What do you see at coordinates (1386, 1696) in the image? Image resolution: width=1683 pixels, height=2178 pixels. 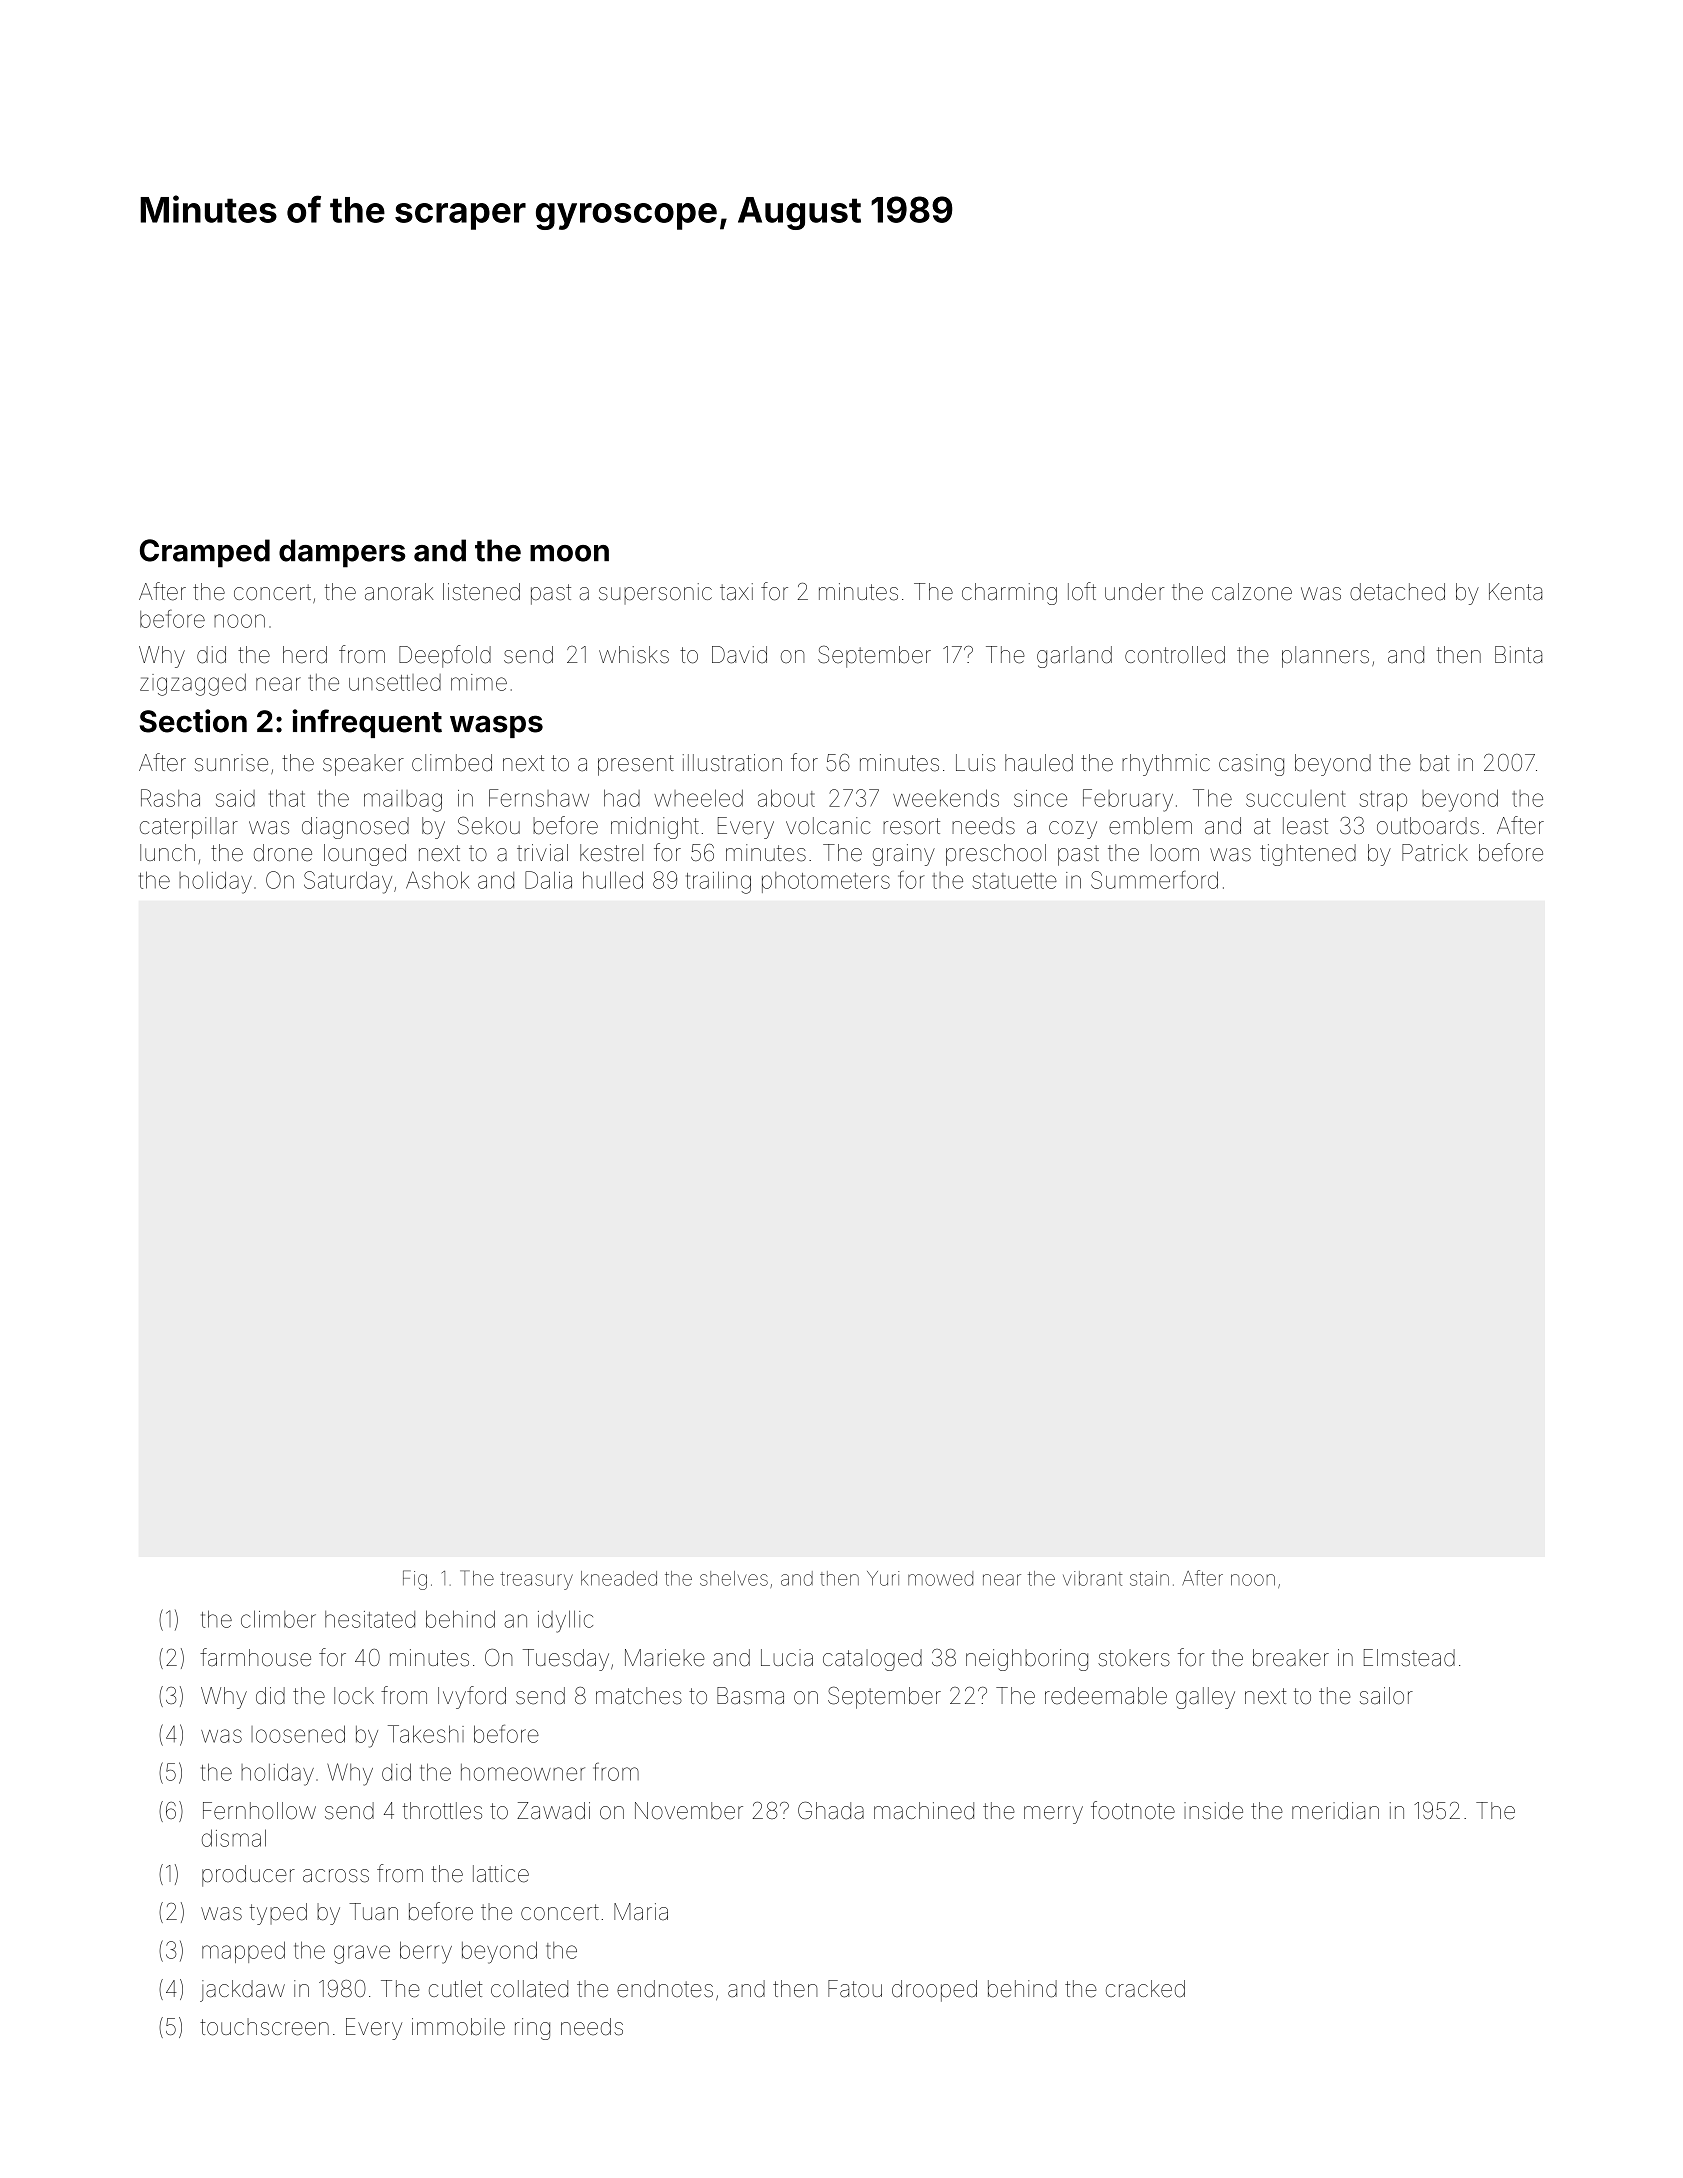 I see `sailor` at bounding box center [1386, 1696].
